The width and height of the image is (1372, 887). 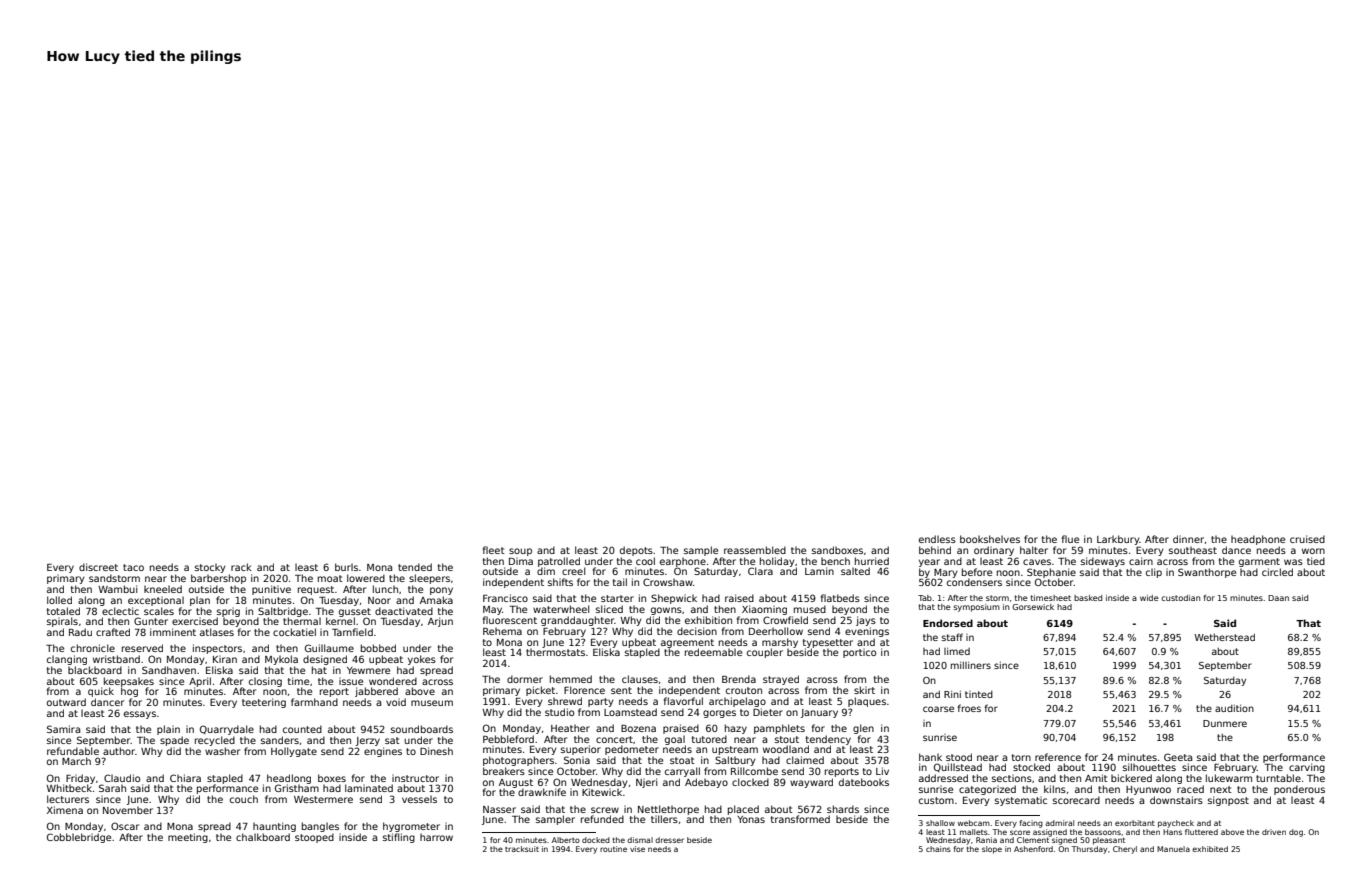 What do you see at coordinates (781, 680) in the image?
I see `strayed` at bounding box center [781, 680].
